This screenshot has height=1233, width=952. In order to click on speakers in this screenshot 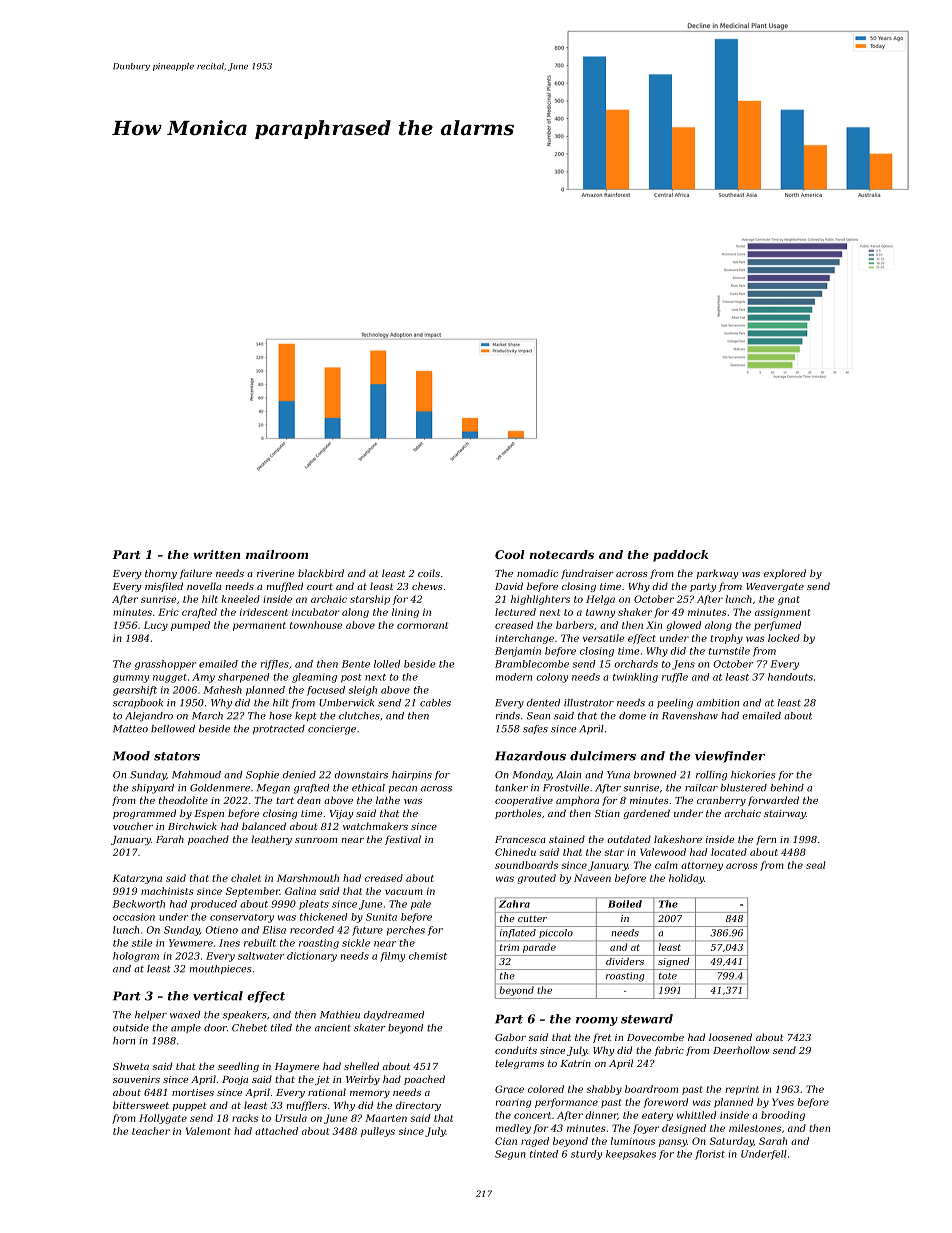, I will do `click(245, 1015)`.
